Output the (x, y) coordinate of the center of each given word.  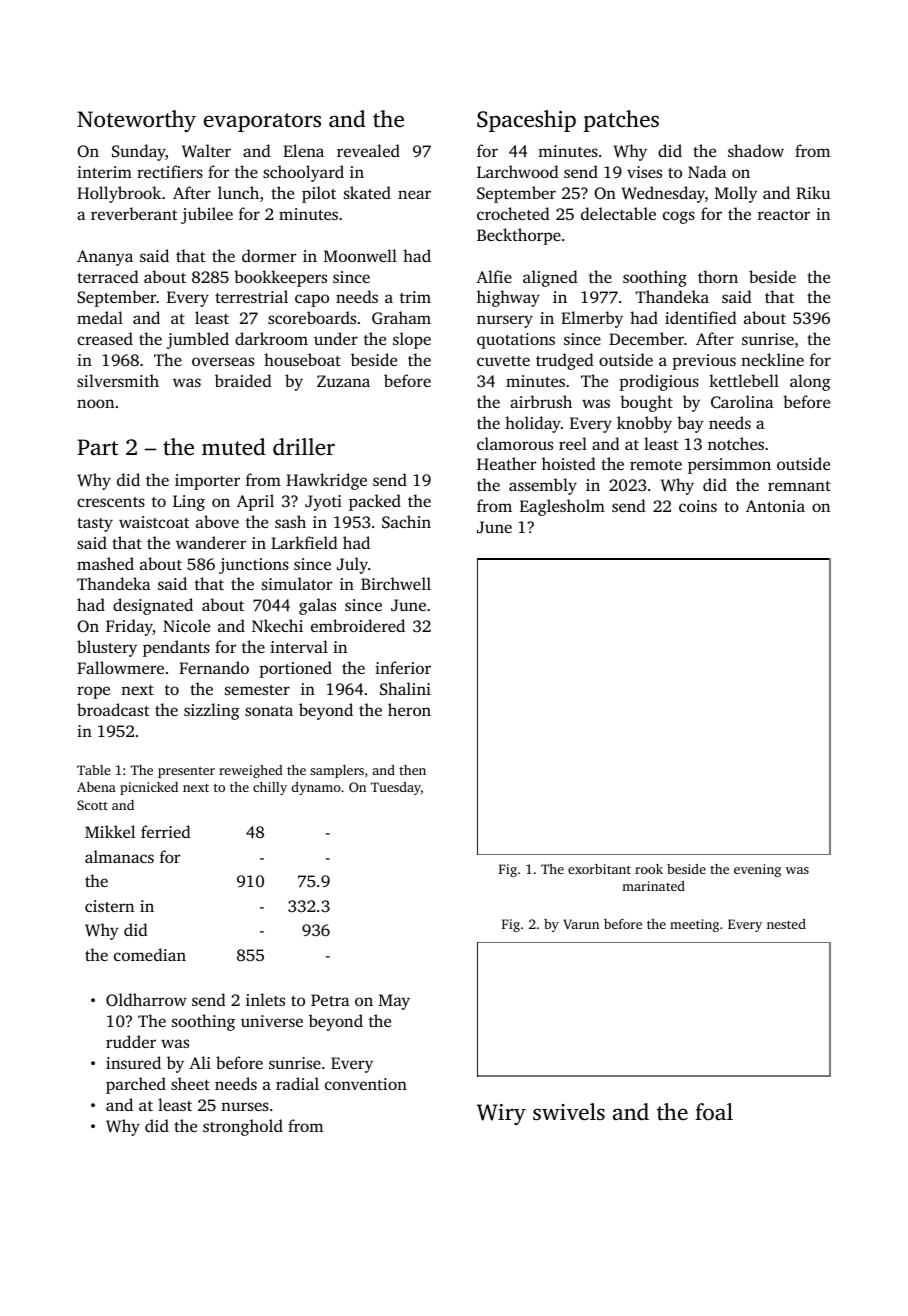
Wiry (501, 1114)
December (646, 338)
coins (698, 506)
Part (97, 447)
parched (136, 1085)
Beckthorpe (519, 236)
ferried (166, 831)
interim (104, 172)
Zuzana (343, 381)
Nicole (186, 625)
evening (757, 870)
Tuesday (396, 788)
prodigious (659, 382)
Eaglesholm (562, 507)
